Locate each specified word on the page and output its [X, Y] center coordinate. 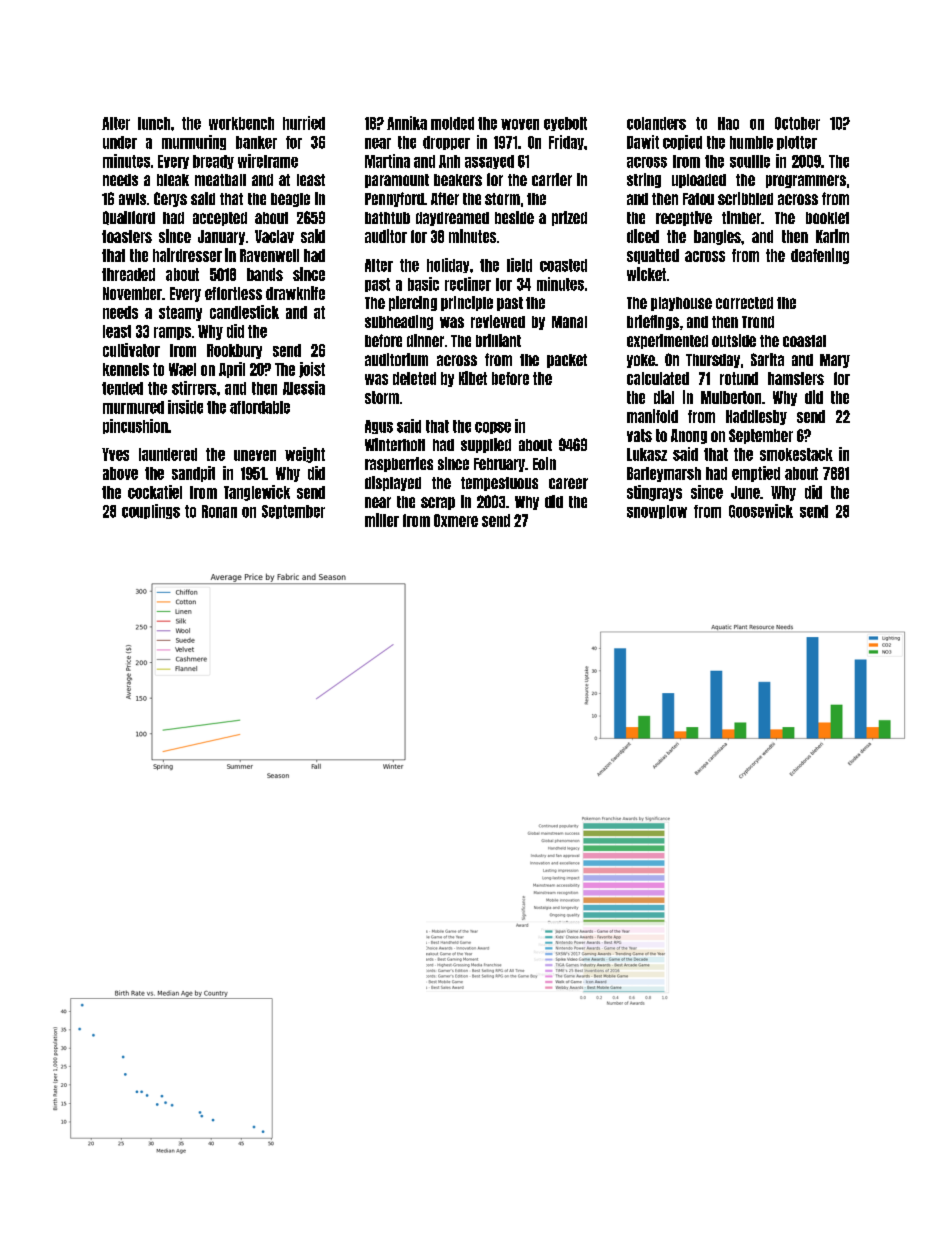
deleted [414, 378]
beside [514, 217]
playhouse [681, 304]
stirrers [194, 388]
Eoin [544, 463]
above [120, 473]
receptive [684, 218]
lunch [154, 123]
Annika [407, 123]
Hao [728, 123]
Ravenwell [269, 255]
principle [467, 303]
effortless [233, 293]
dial [664, 397]
